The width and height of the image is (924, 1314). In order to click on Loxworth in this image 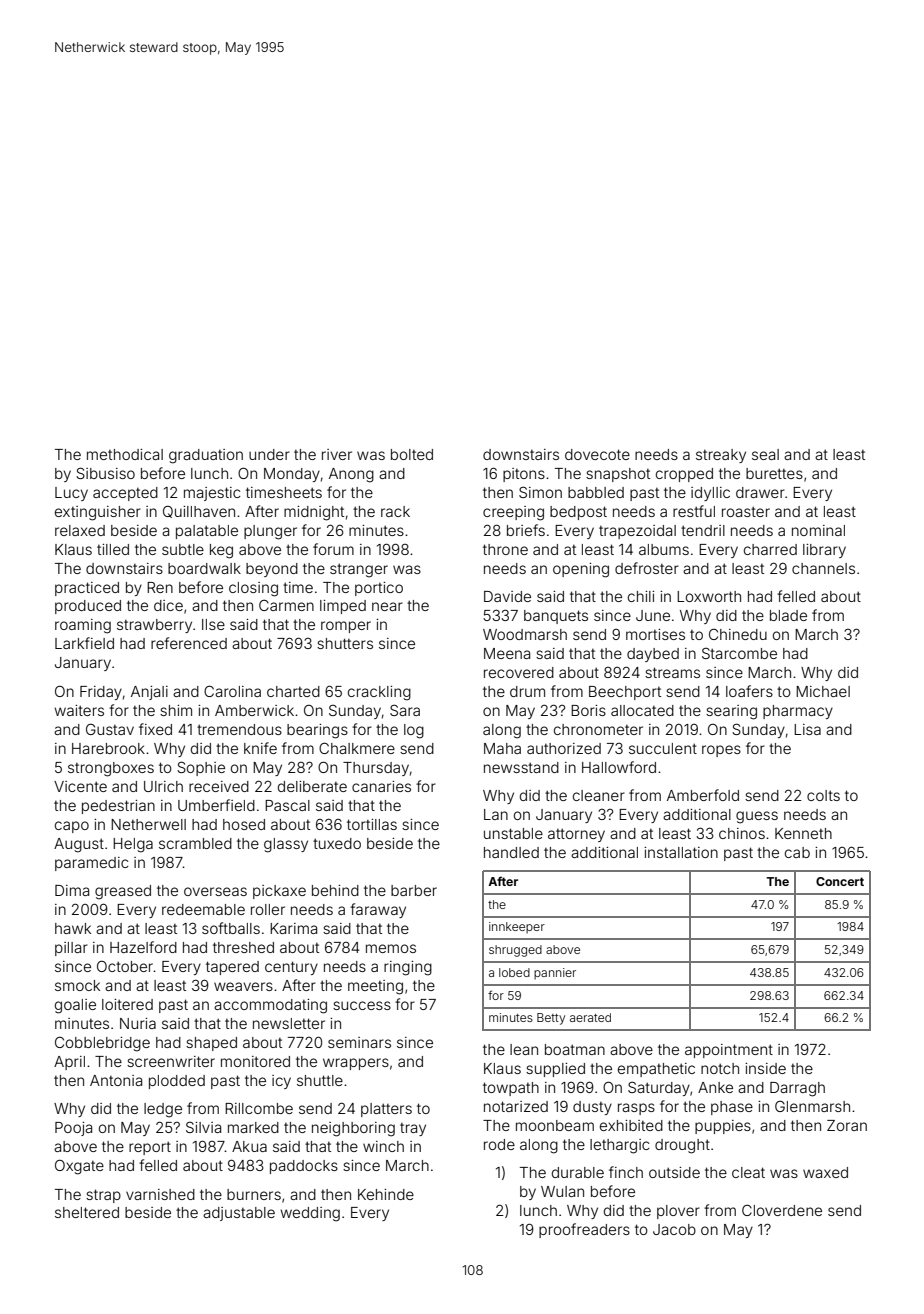, I will do `click(709, 596)`.
